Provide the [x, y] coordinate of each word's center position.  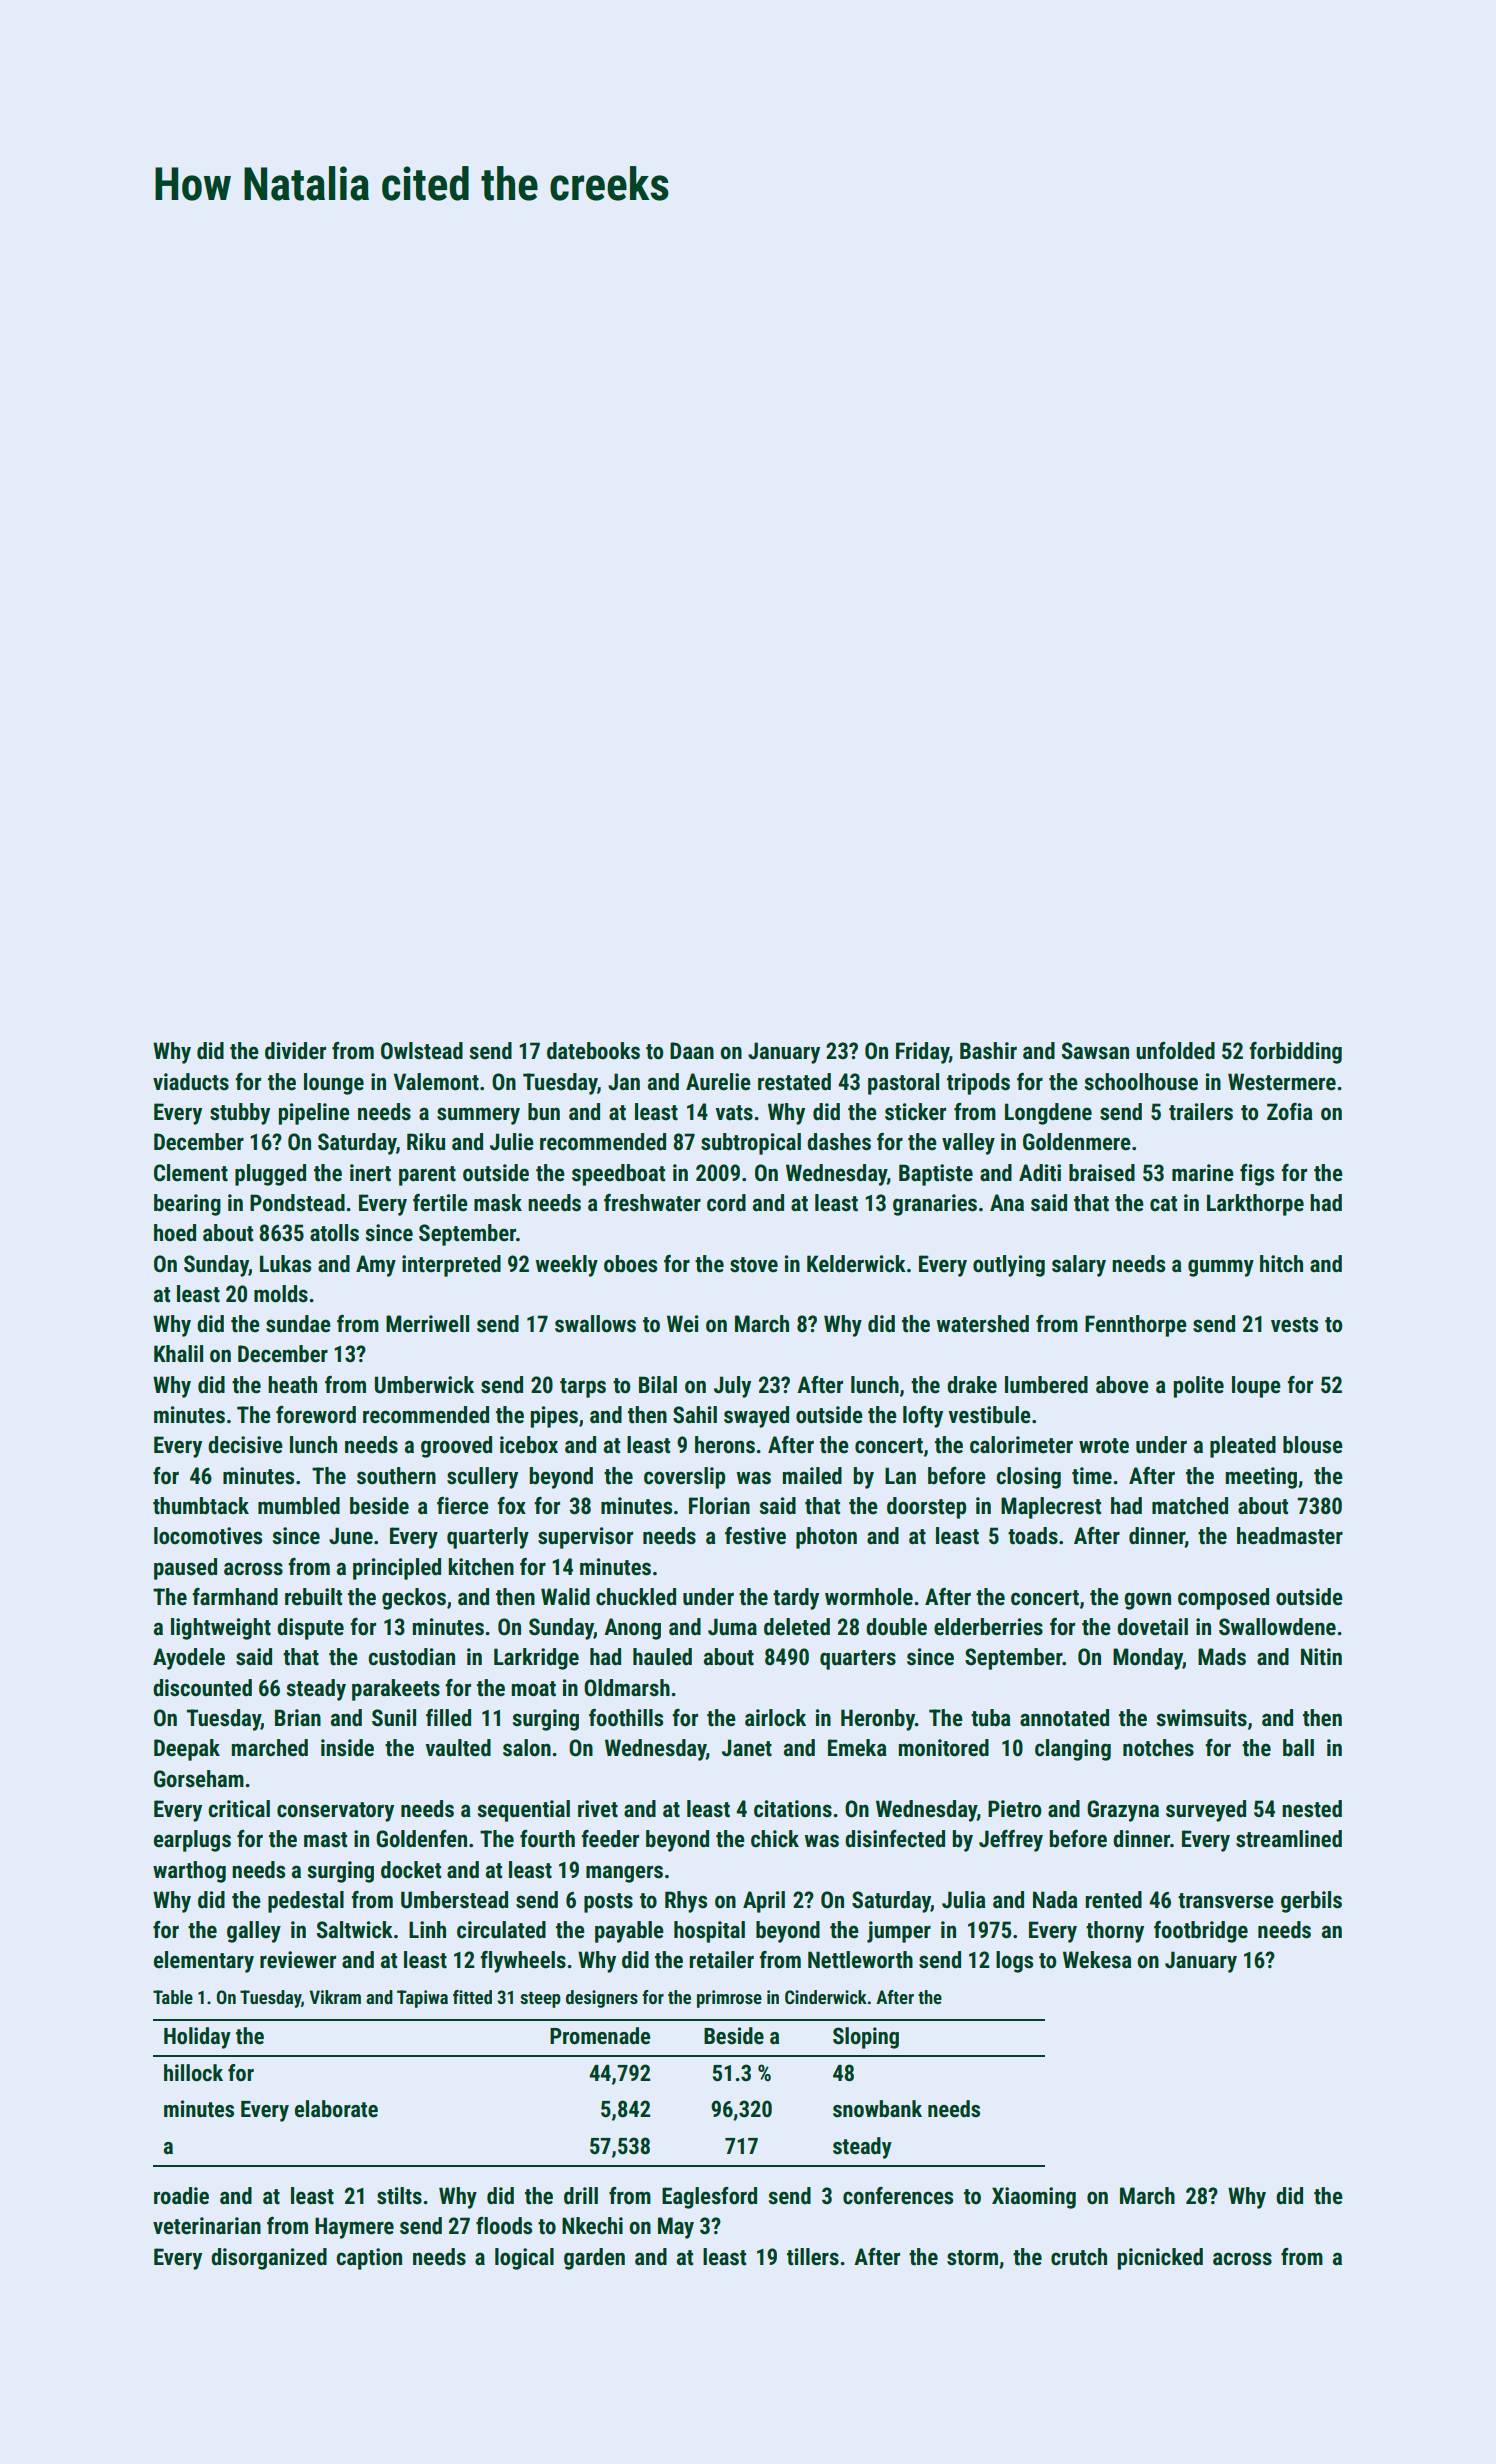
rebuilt [313, 1597]
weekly [566, 1266]
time [1092, 1476]
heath [292, 1385]
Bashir [988, 1051]
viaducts [191, 1082]
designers [602, 1999]
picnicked [1160, 2259]
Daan [692, 1051]
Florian [719, 1505]
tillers [813, 2257]
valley [968, 1144]
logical [524, 2259]
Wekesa [1097, 1960]
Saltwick [355, 1930]
